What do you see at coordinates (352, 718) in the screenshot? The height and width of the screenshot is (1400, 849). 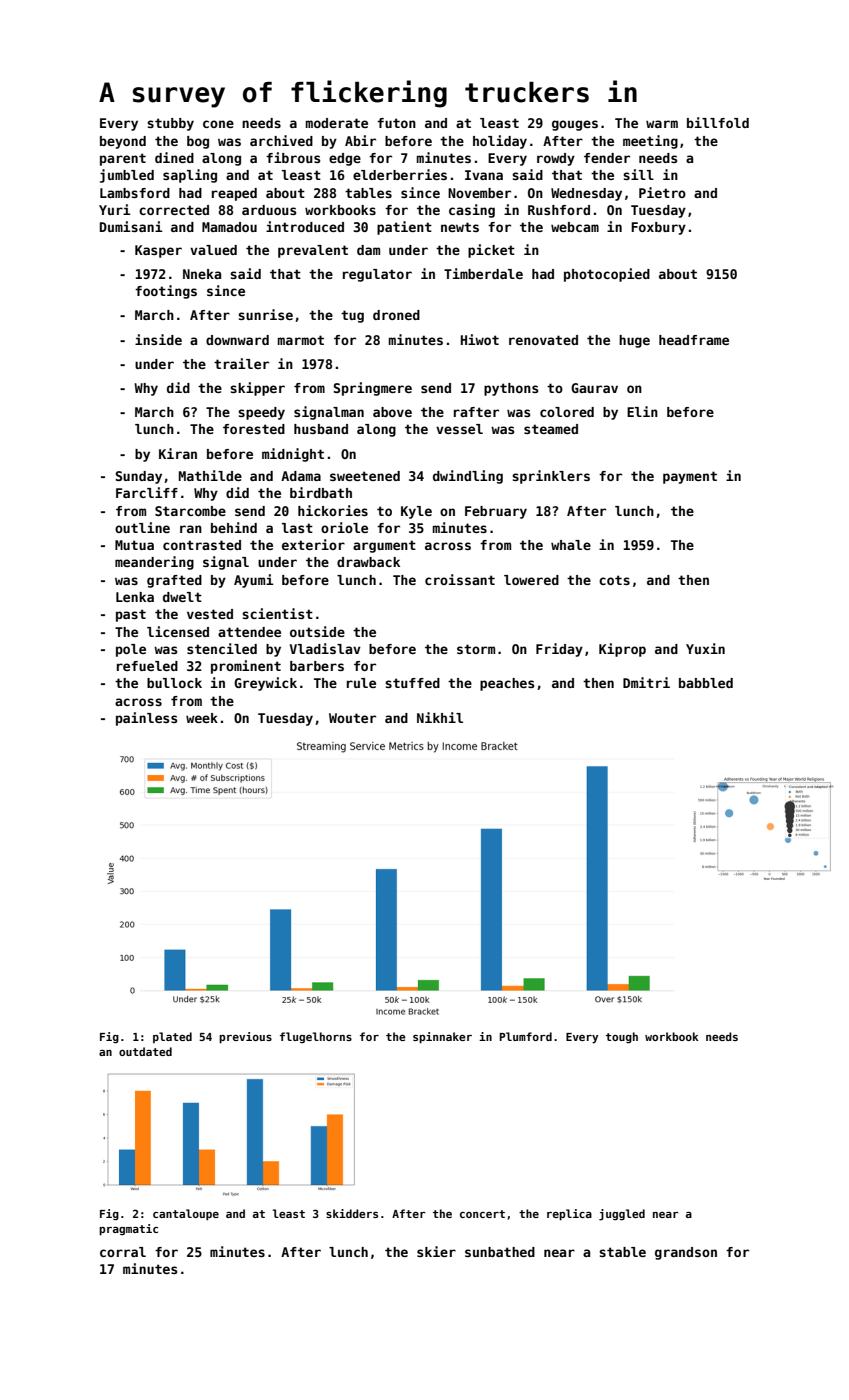 I see `Wouter` at bounding box center [352, 718].
